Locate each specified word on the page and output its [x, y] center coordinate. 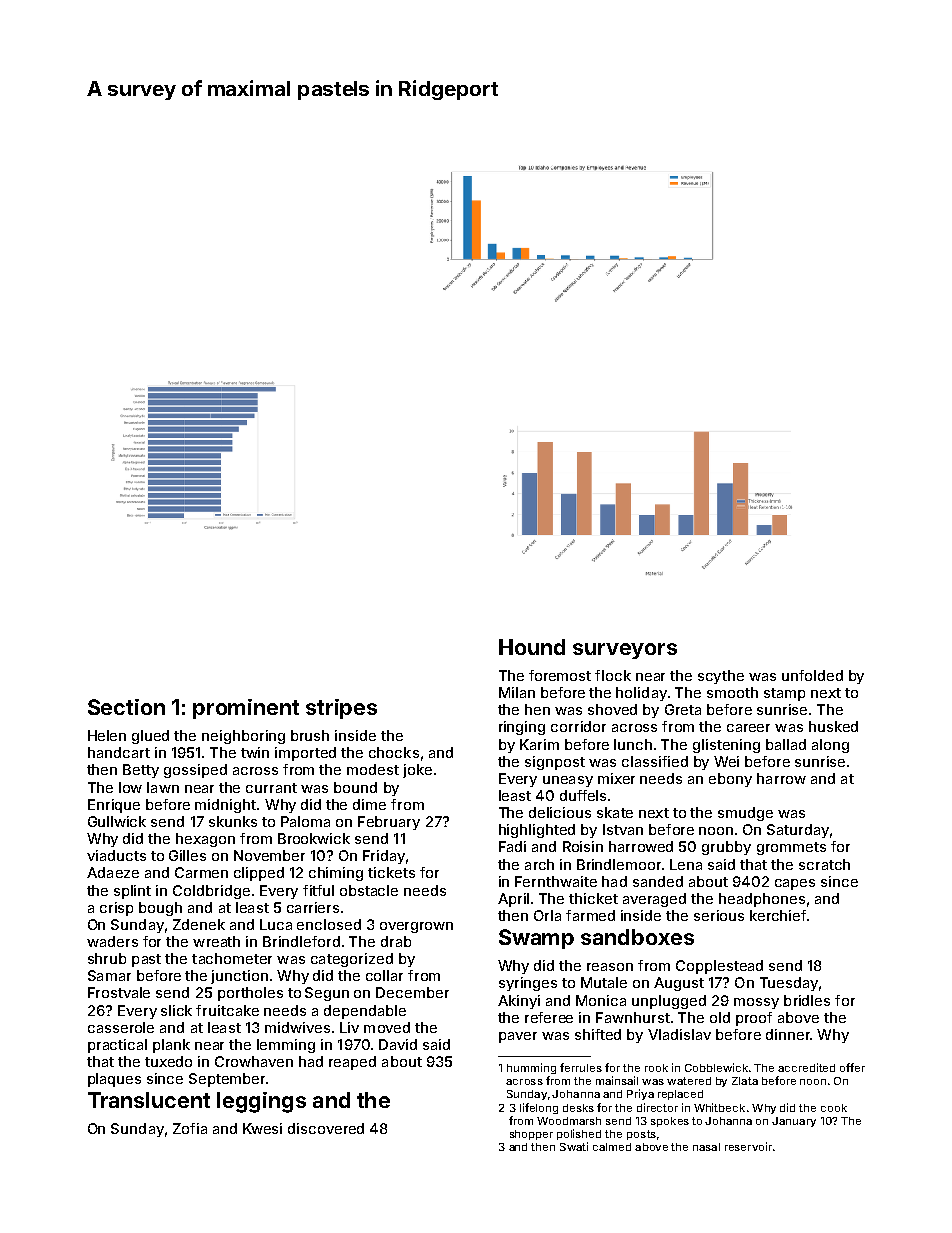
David [398, 1044]
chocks [394, 752]
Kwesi [262, 1128]
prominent [246, 709]
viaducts [116, 855]
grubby [726, 848]
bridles [807, 1000]
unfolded [812, 675]
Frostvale [119, 992]
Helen [107, 735]
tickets [391, 872]
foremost [560, 675]
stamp [784, 694]
